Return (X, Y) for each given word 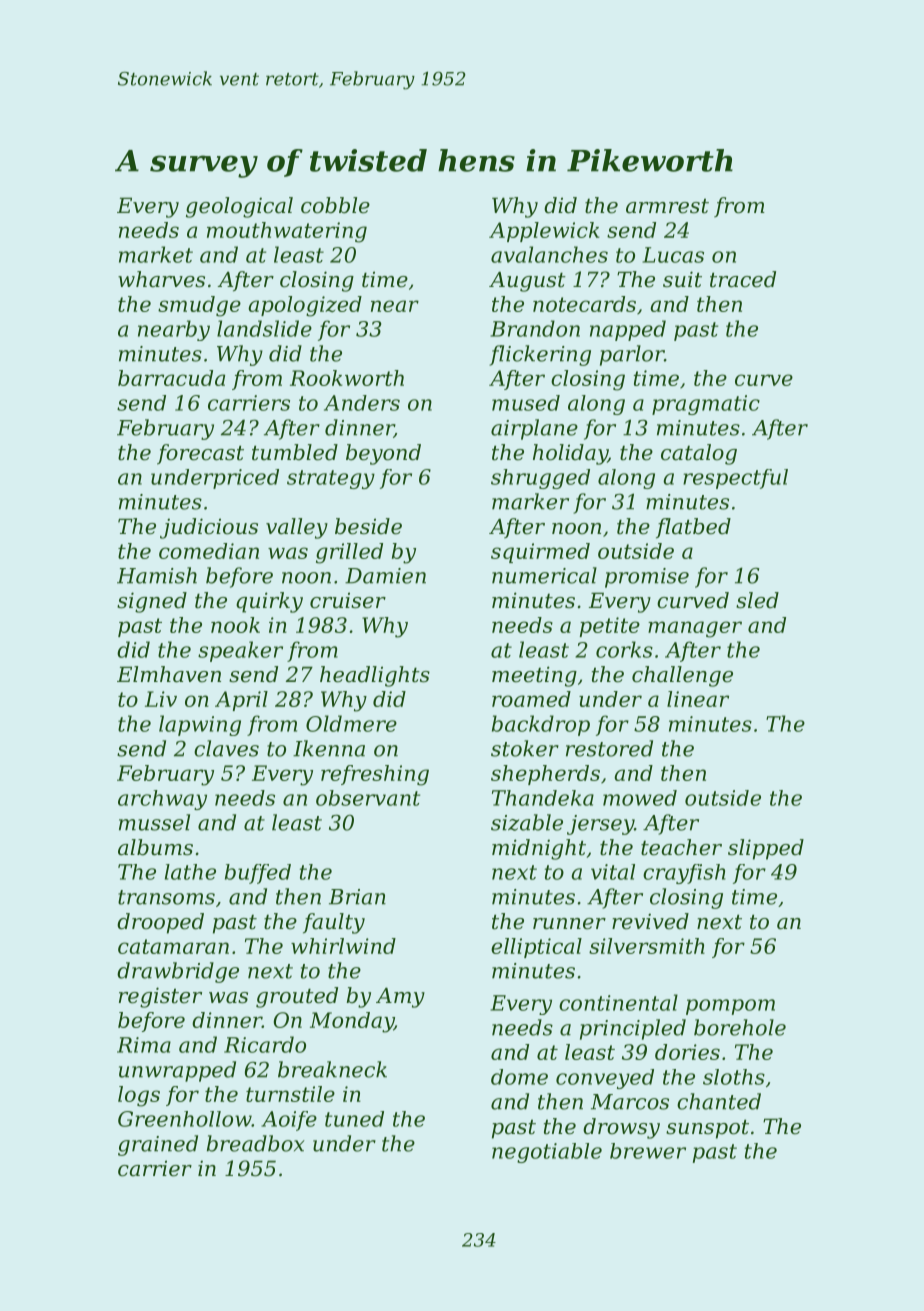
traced (743, 279)
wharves (161, 279)
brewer (648, 1151)
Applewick (544, 232)
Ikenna (329, 748)
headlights (375, 676)
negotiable (547, 1153)
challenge (682, 676)
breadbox (256, 1143)
